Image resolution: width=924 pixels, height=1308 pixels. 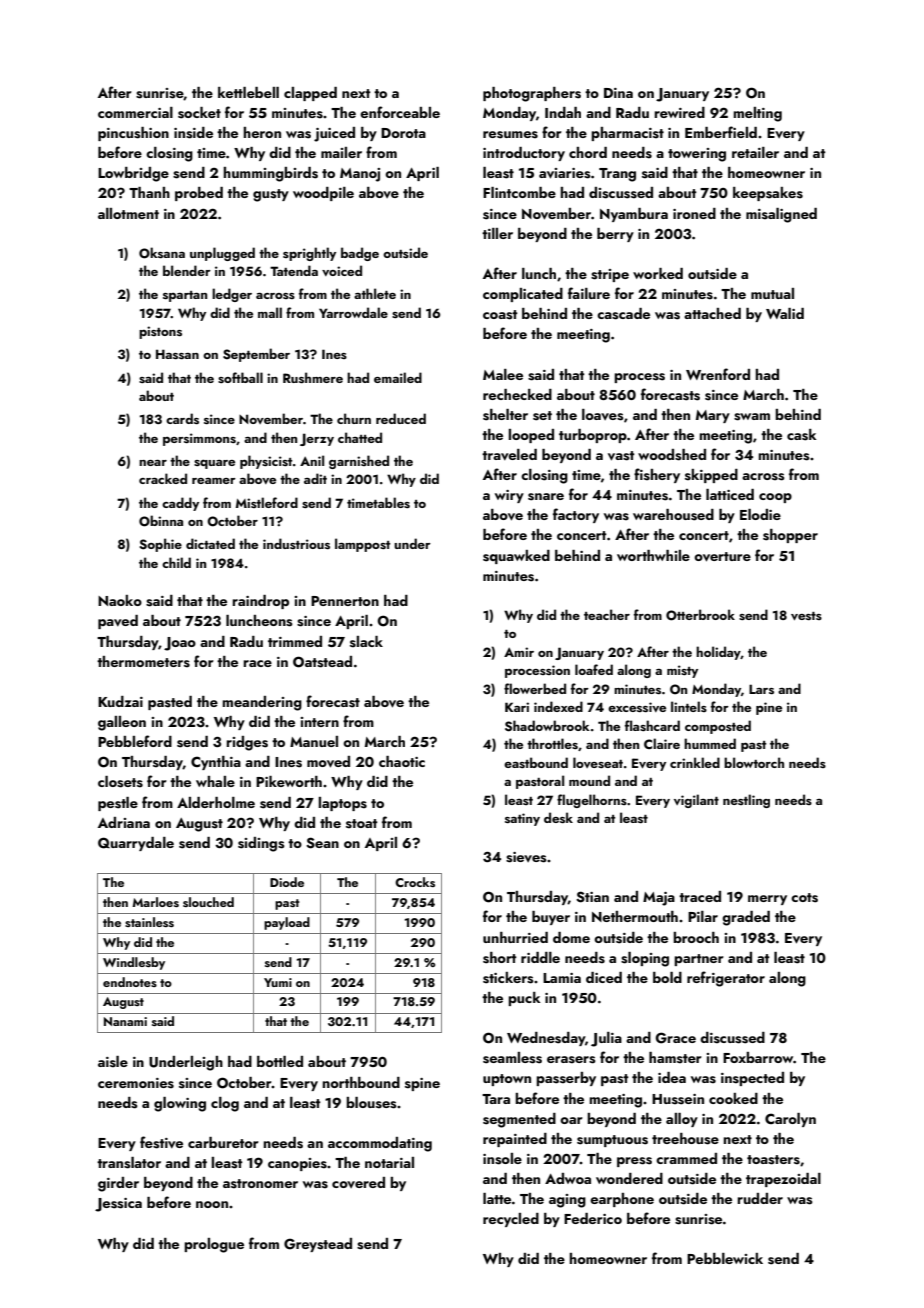 I want to click on vests, so click(x=806, y=616).
